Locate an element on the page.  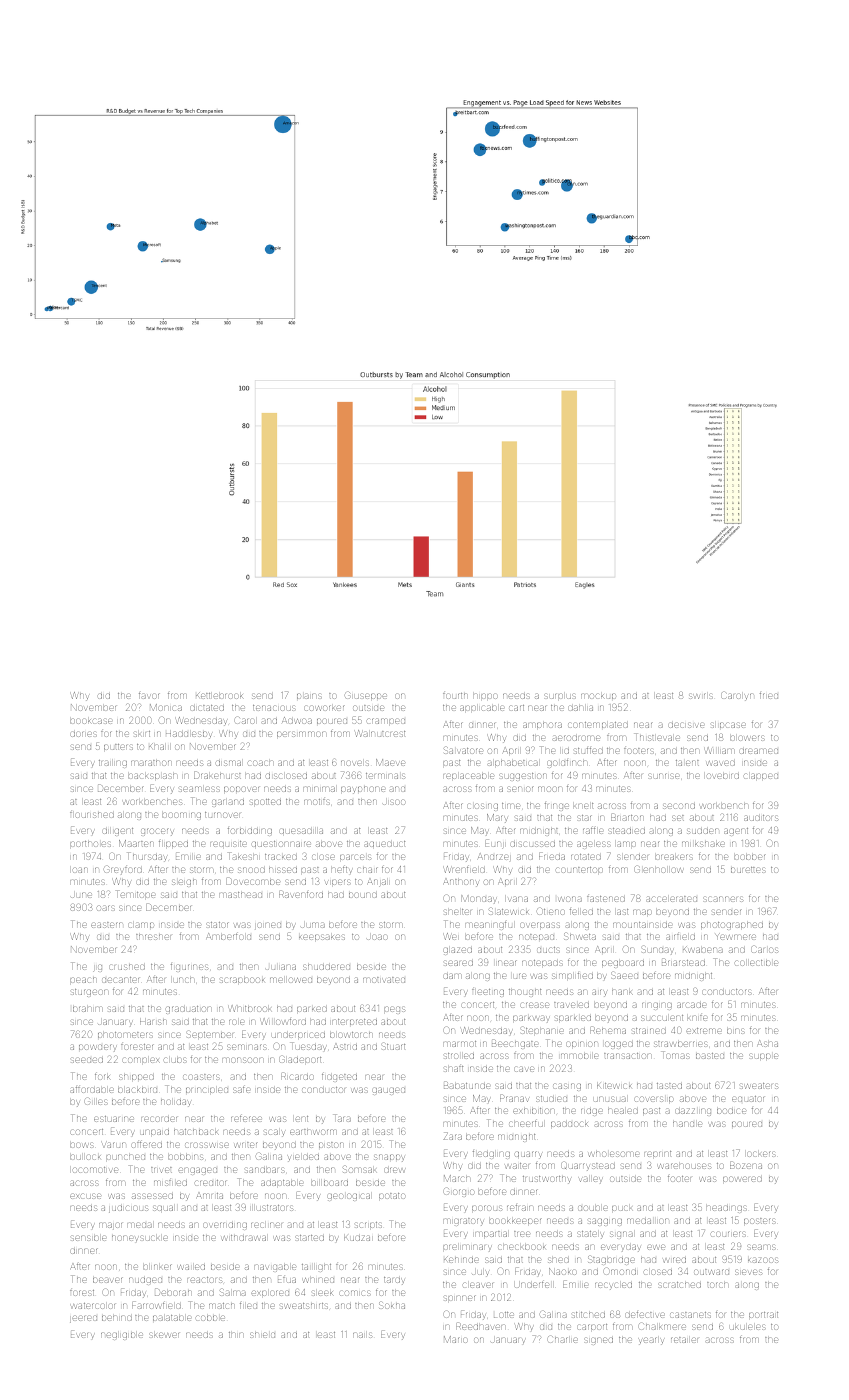
Salvatore is located at coordinates (463, 750).
